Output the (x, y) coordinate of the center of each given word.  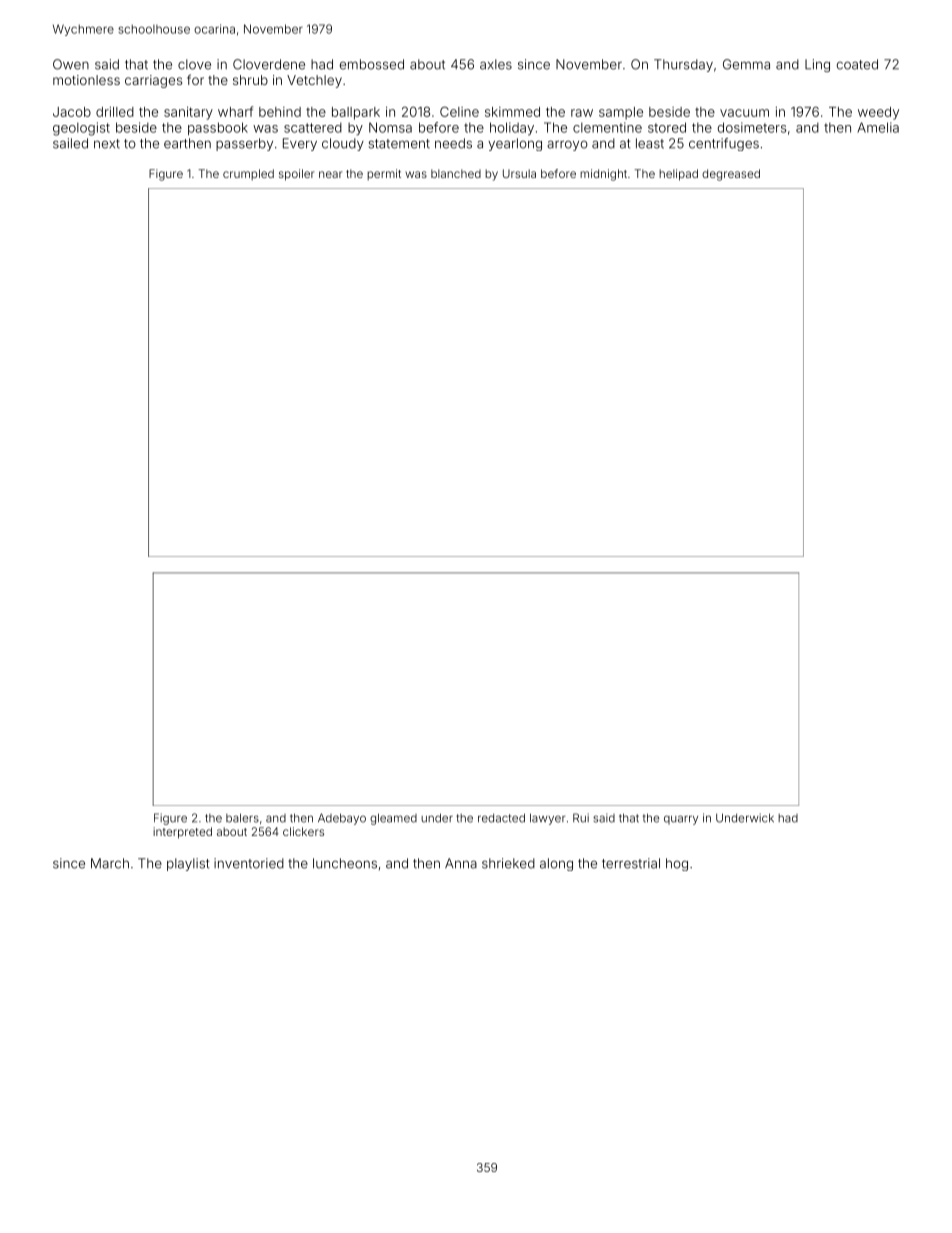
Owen (71, 64)
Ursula (519, 173)
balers (242, 818)
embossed (372, 64)
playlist (188, 864)
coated (857, 64)
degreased (731, 175)
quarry (681, 820)
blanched (456, 173)
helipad (678, 175)
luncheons (345, 863)
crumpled (248, 174)
